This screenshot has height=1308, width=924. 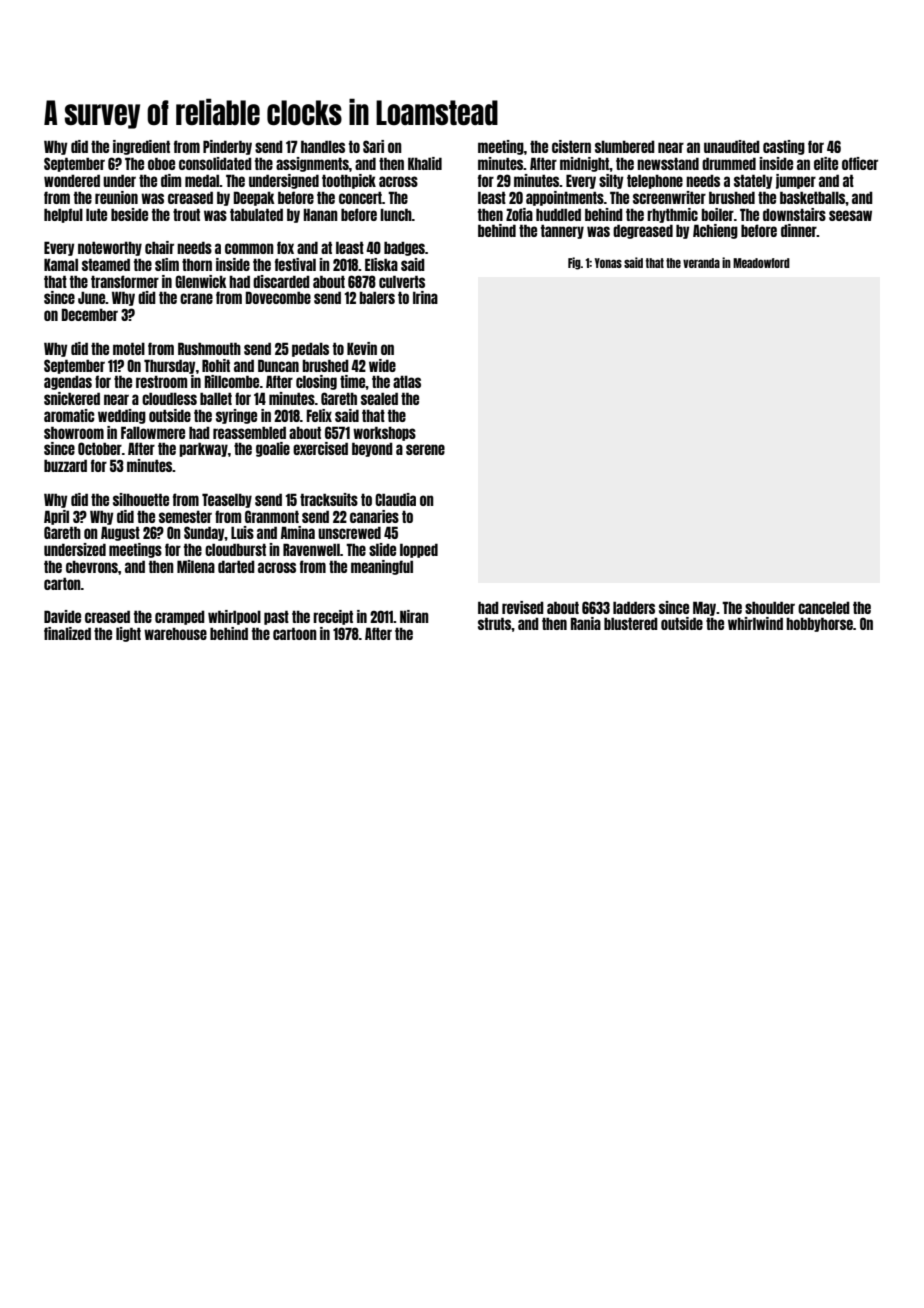 I want to click on light, so click(x=128, y=634).
